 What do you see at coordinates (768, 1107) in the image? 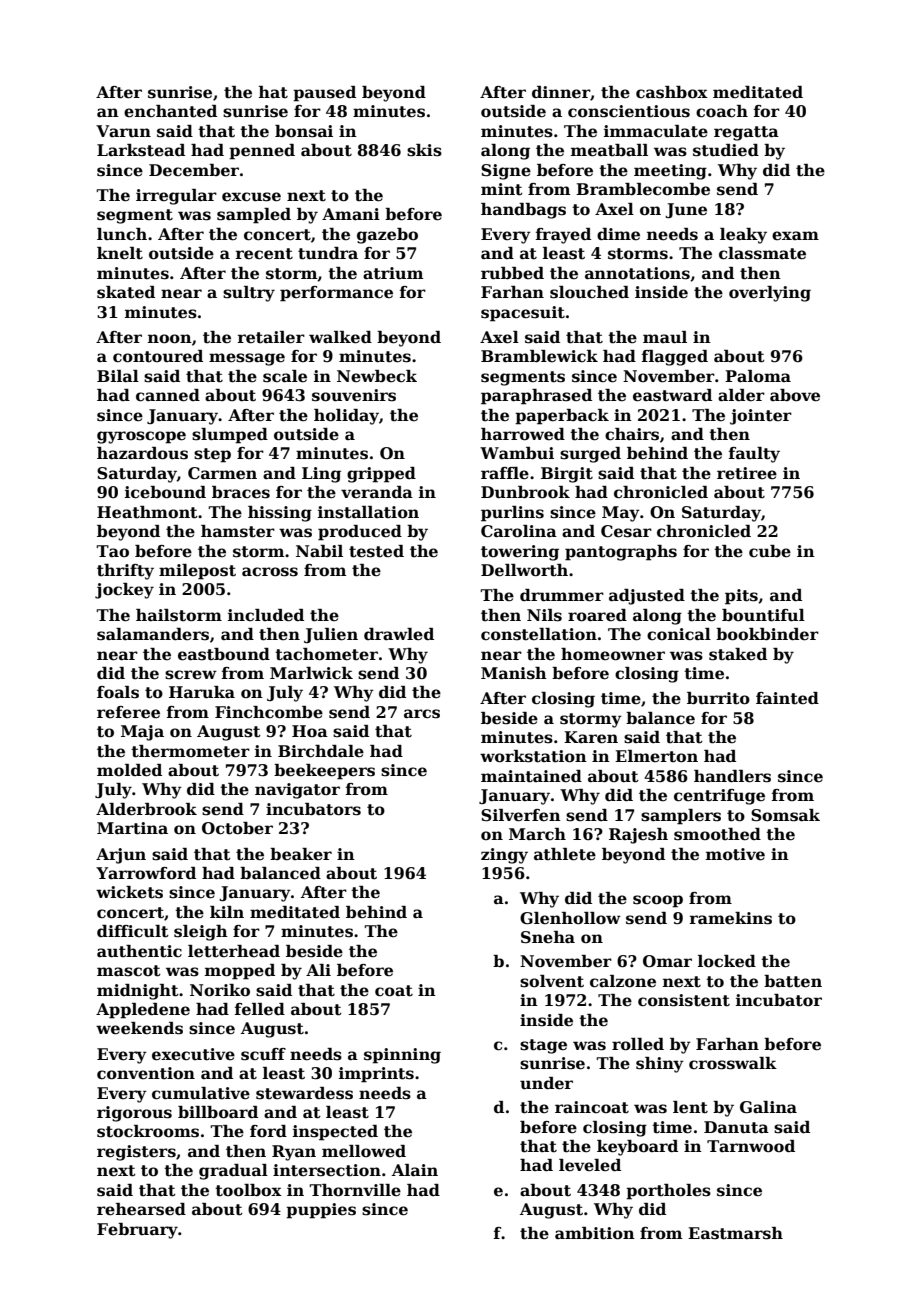
I see `Galina` at bounding box center [768, 1107].
